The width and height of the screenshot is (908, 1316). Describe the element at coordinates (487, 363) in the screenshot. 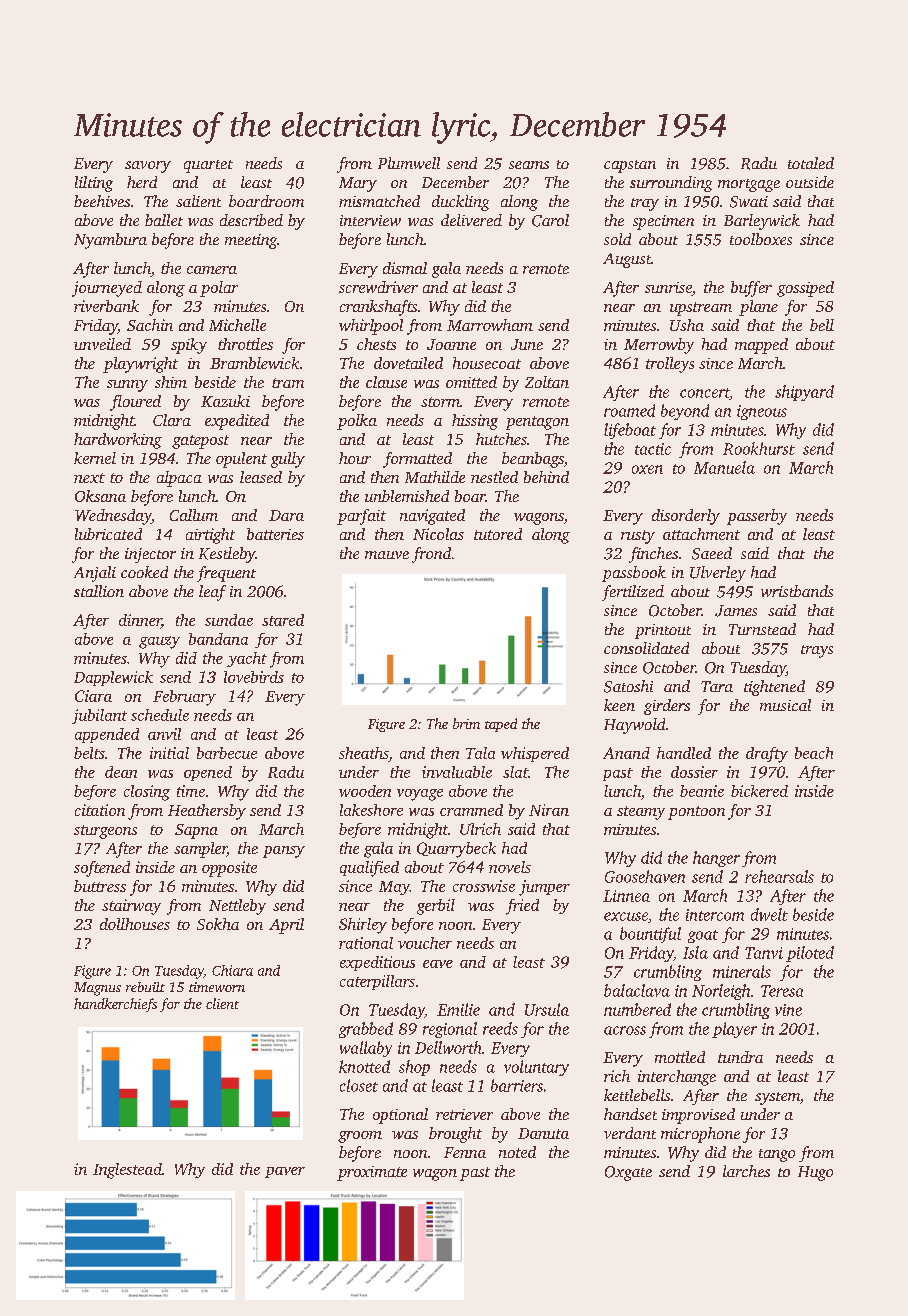

I see `housecoat` at that location.
